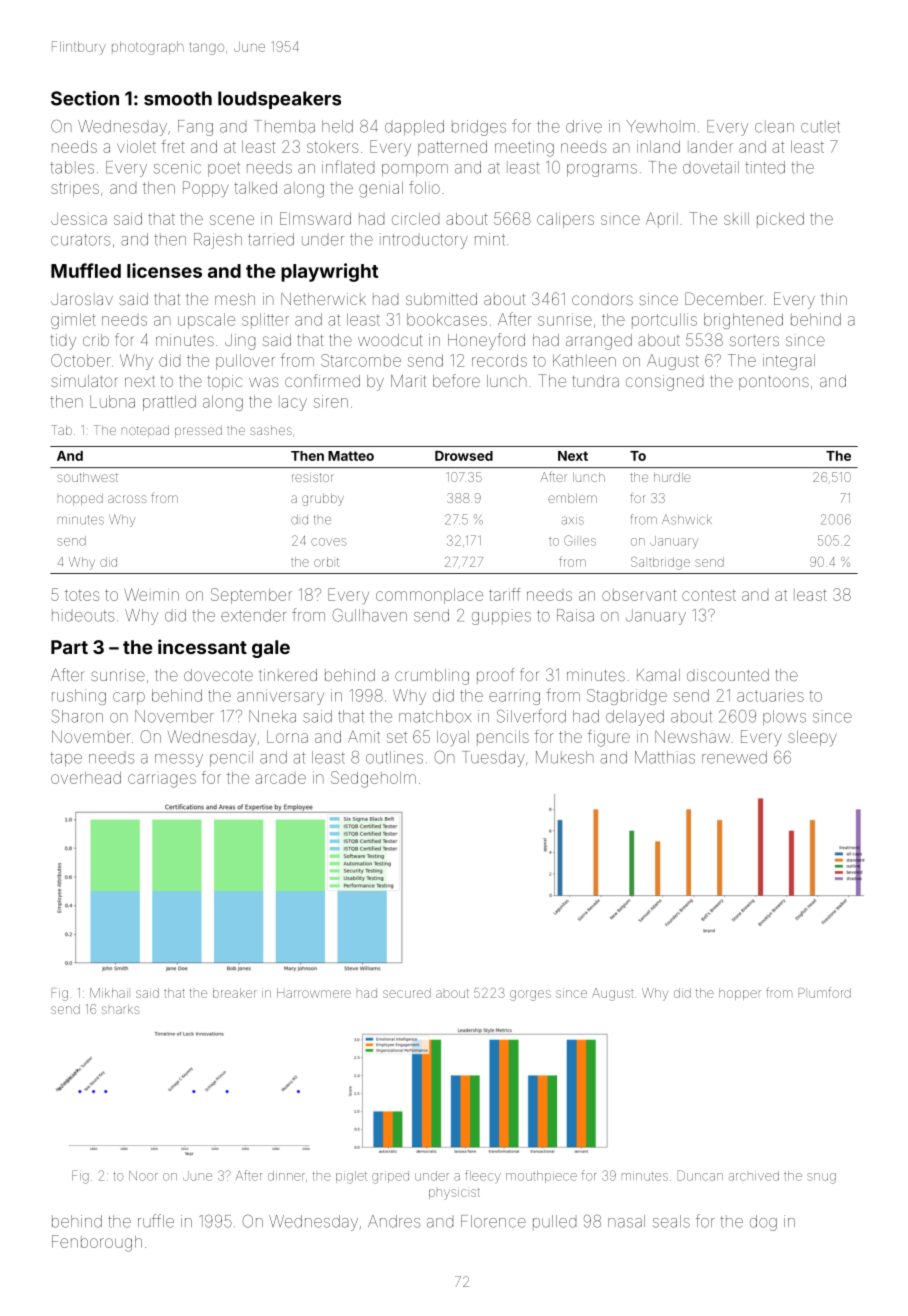 This image has height=1316, width=908. Describe the element at coordinates (435, 716) in the image. I see `matchbox` at that location.
